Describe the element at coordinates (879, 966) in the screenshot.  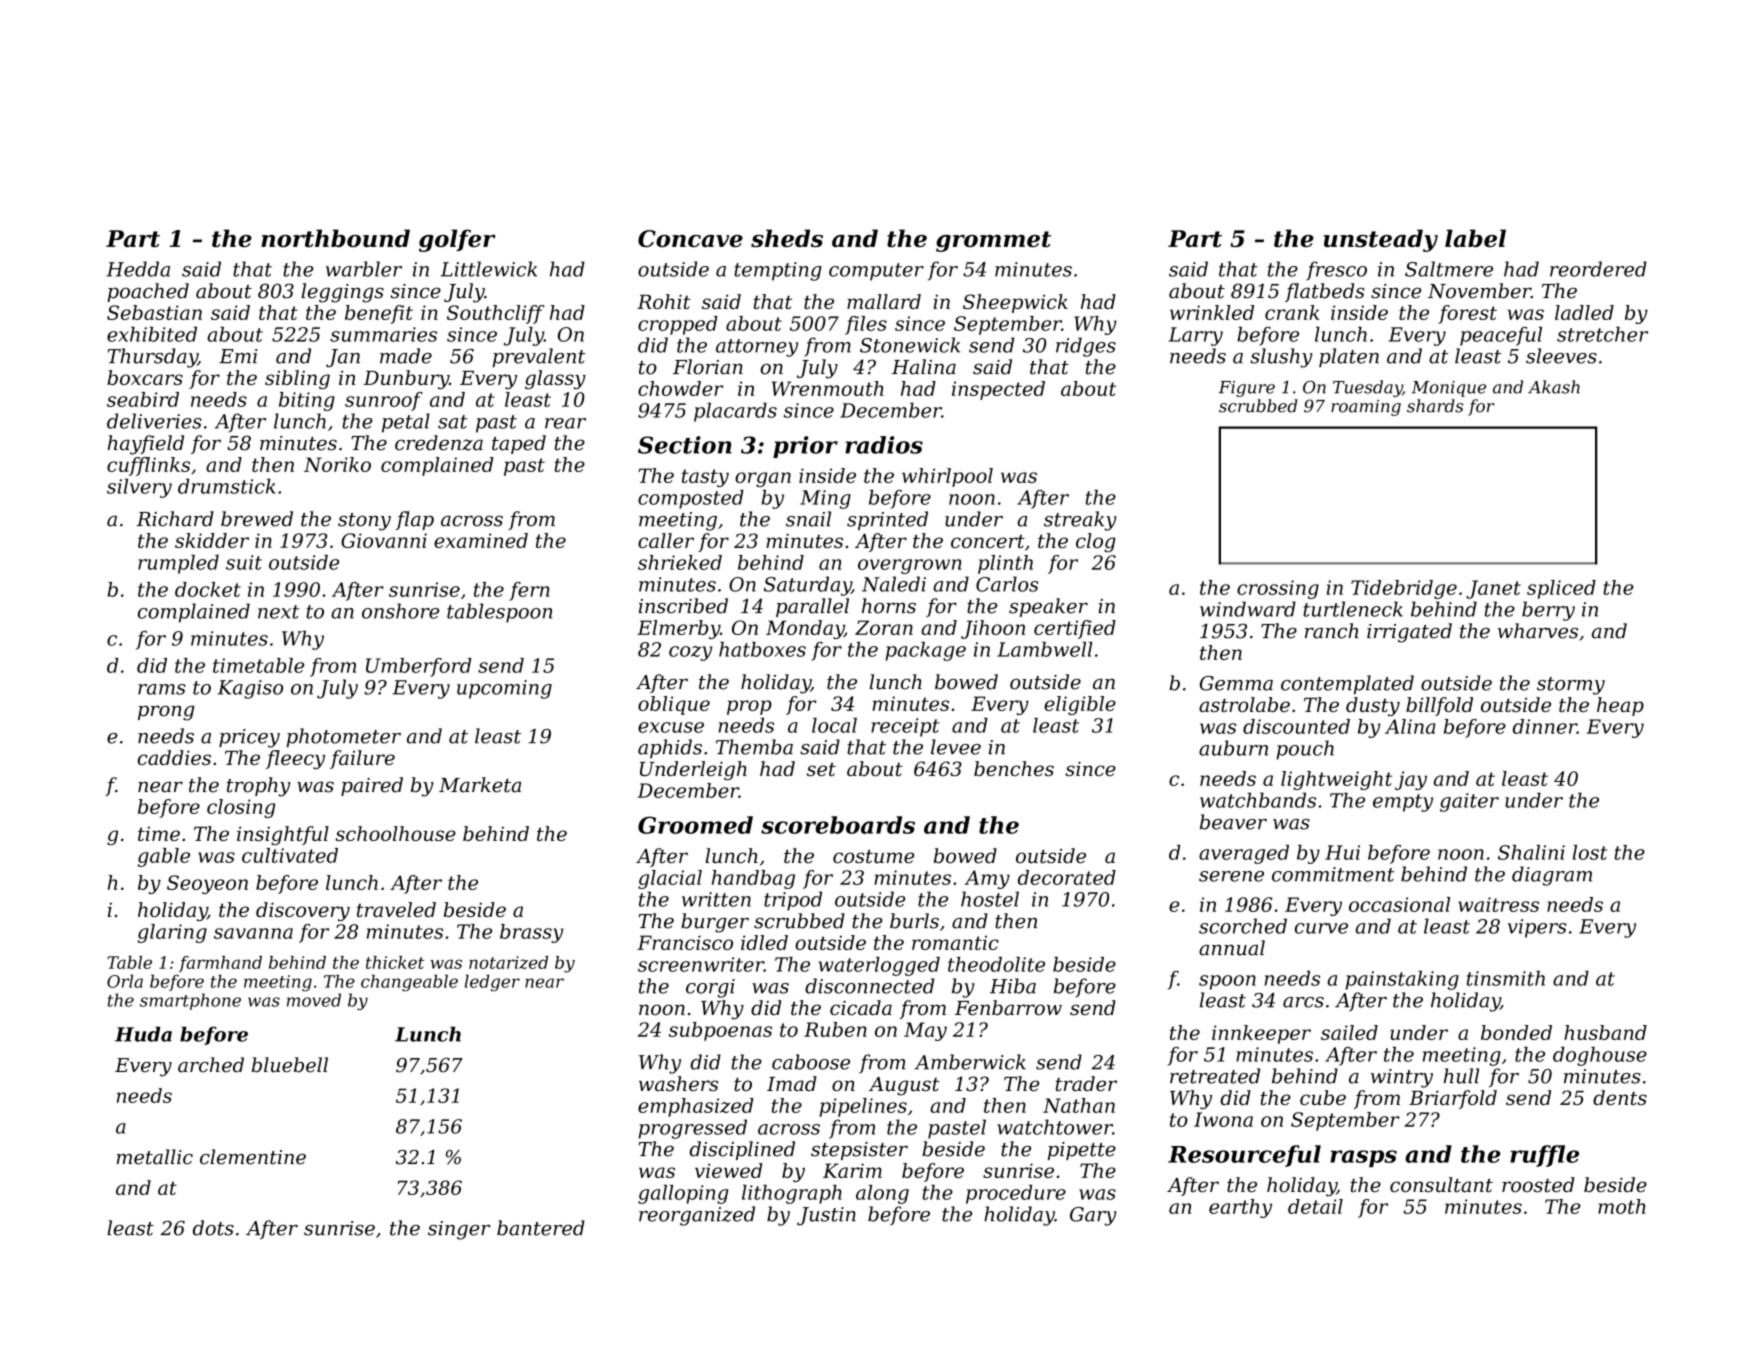
I see `waterlogged` at that location.
